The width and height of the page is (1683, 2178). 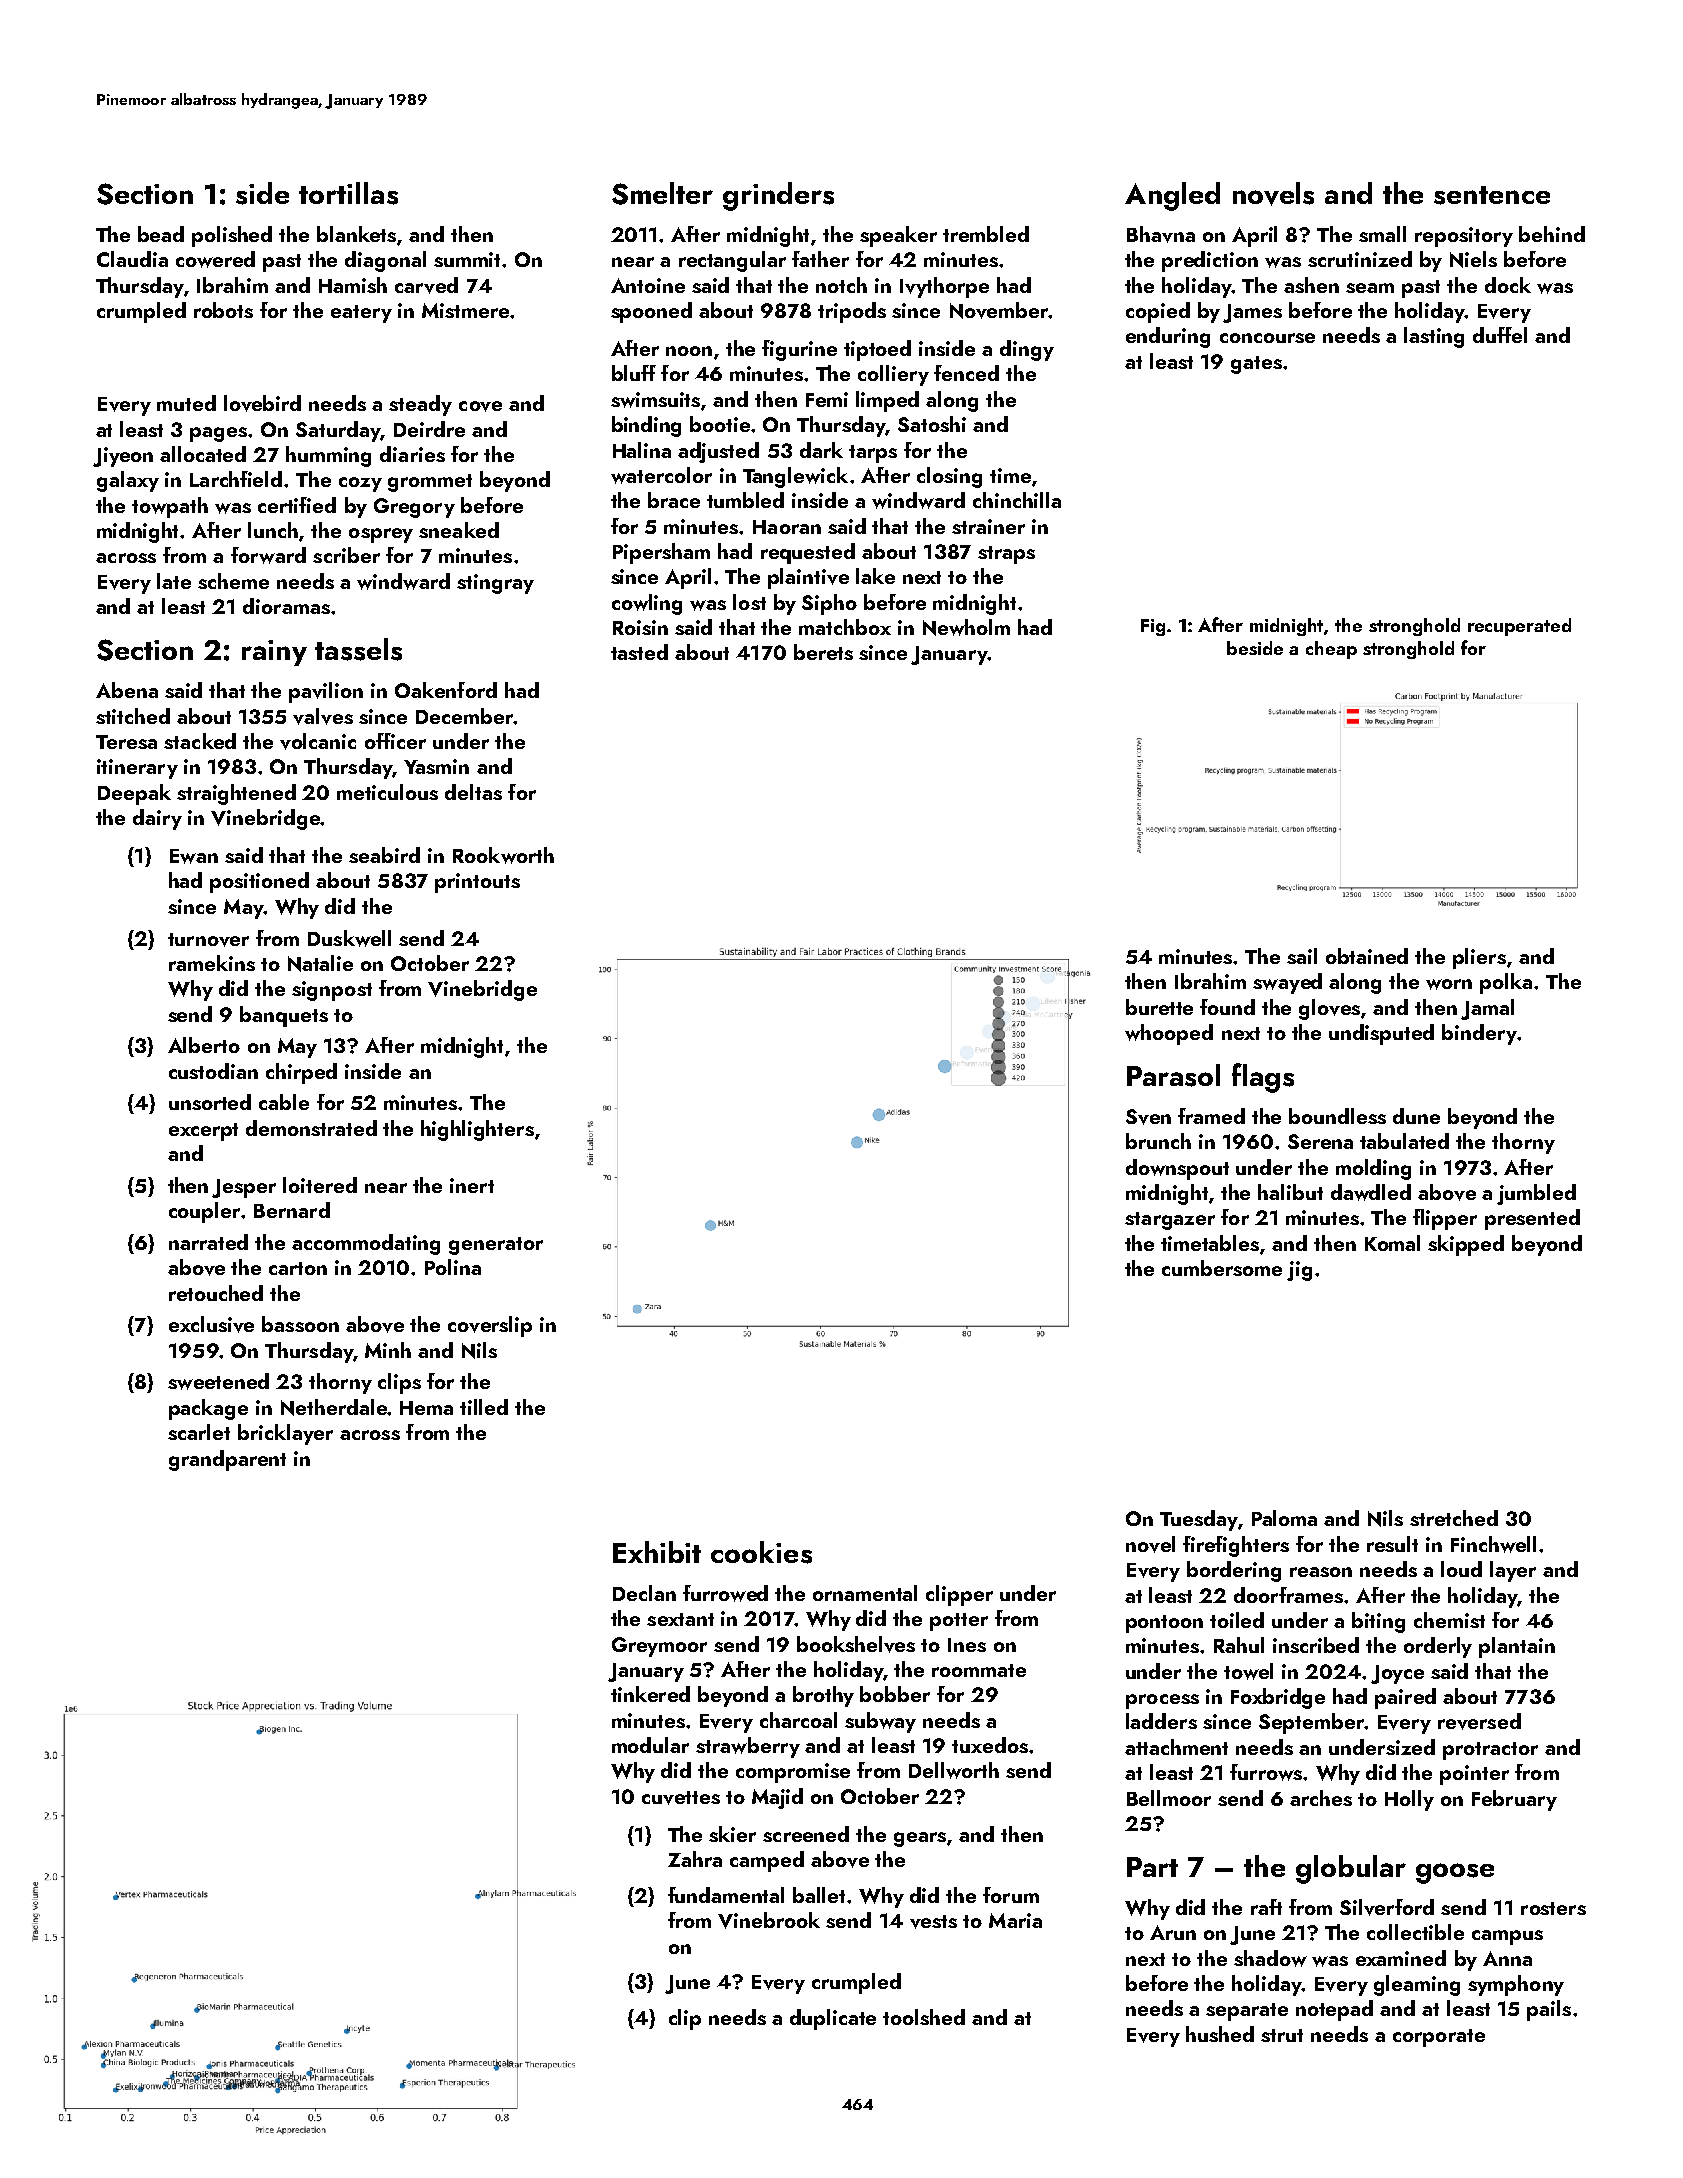 What do you see at coordinates (1172, 196) in the page?
I see `Angled` at bounding box center [1172, 196].
